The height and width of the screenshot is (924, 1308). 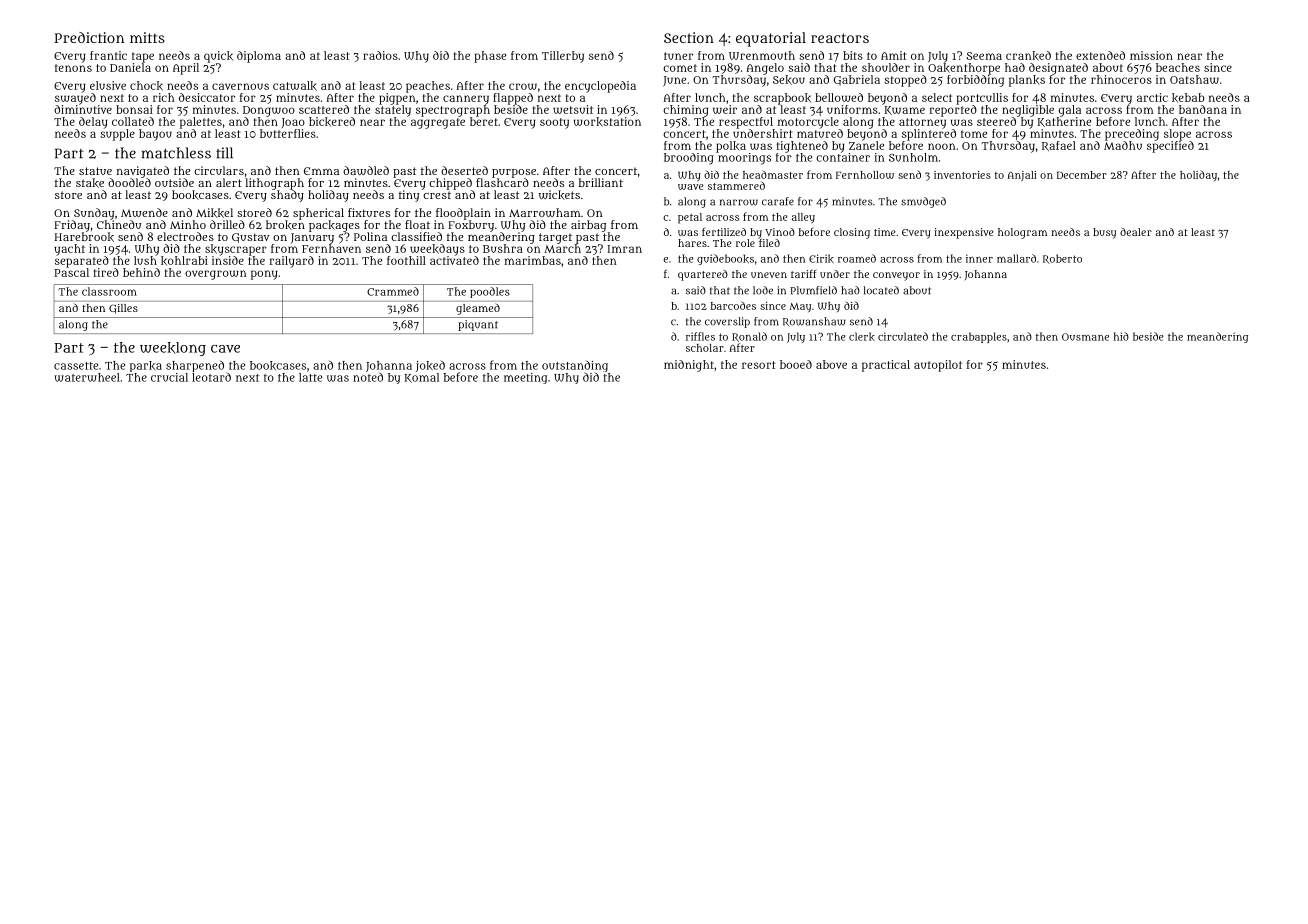 I want to click on bonsai, so click(x=134, y=109).
